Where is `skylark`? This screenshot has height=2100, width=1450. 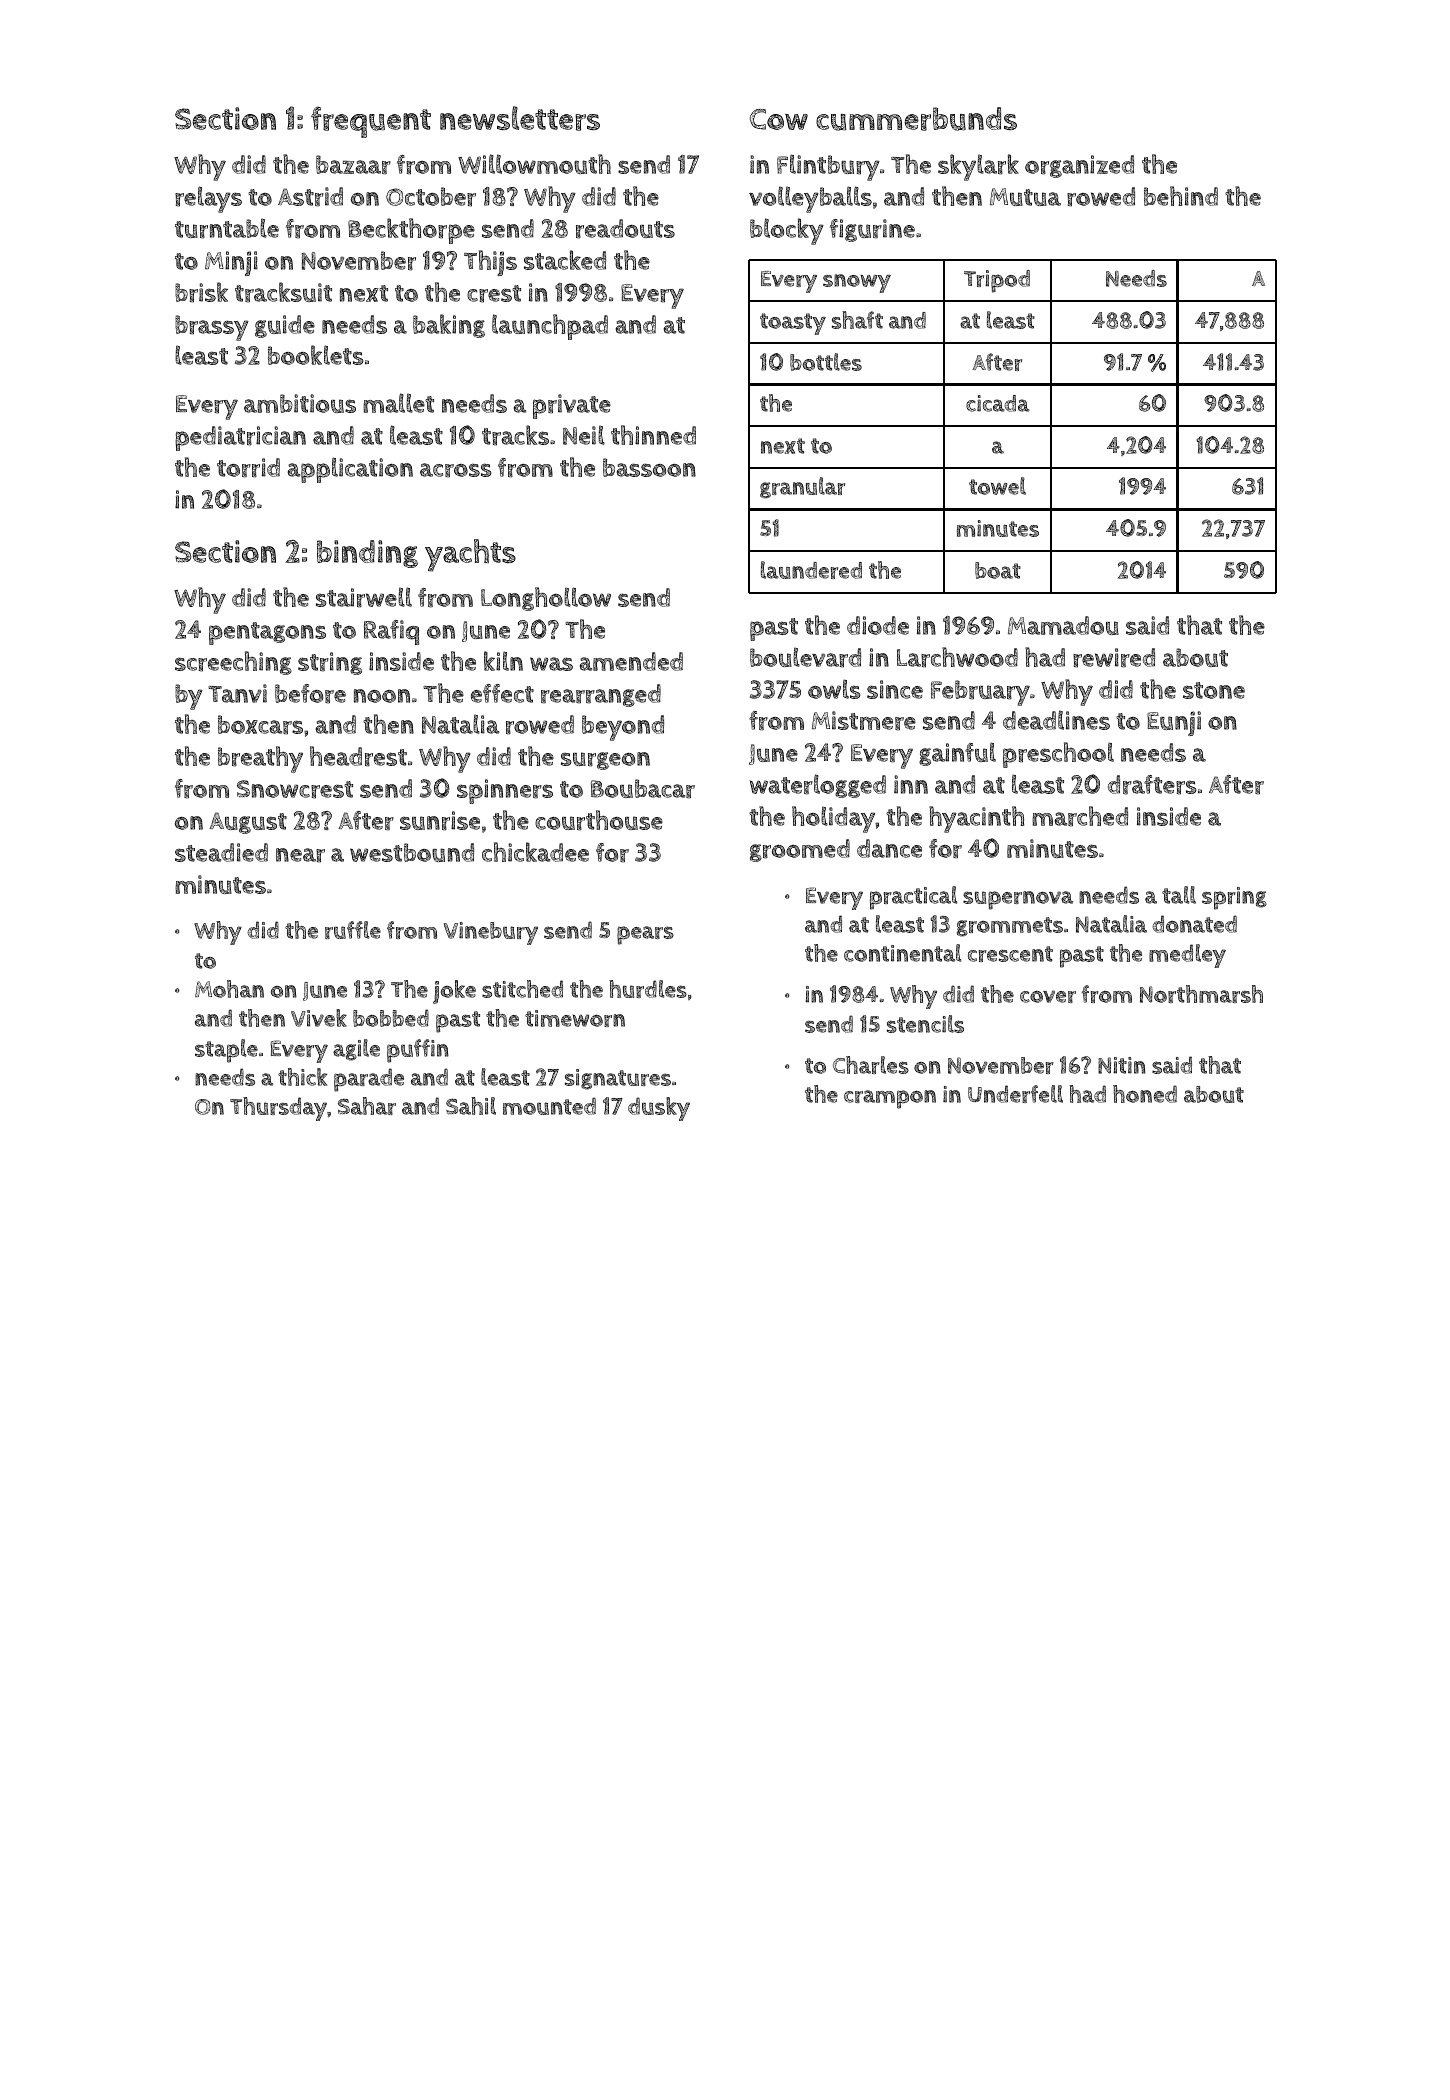
skylark is located at coordinates (978, 167).
